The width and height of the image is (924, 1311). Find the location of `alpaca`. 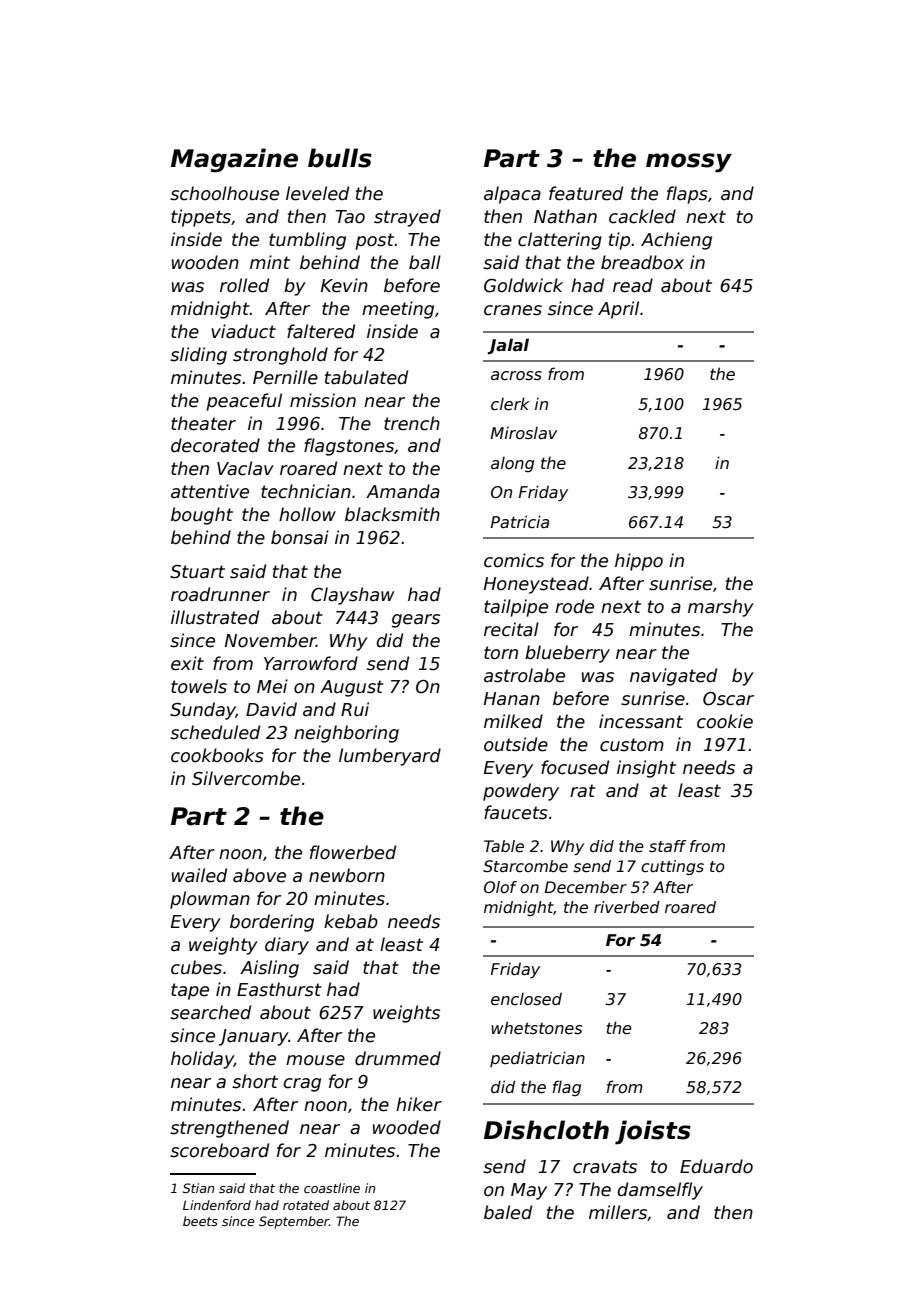

alpaca is located at coordinates (512, 195).
